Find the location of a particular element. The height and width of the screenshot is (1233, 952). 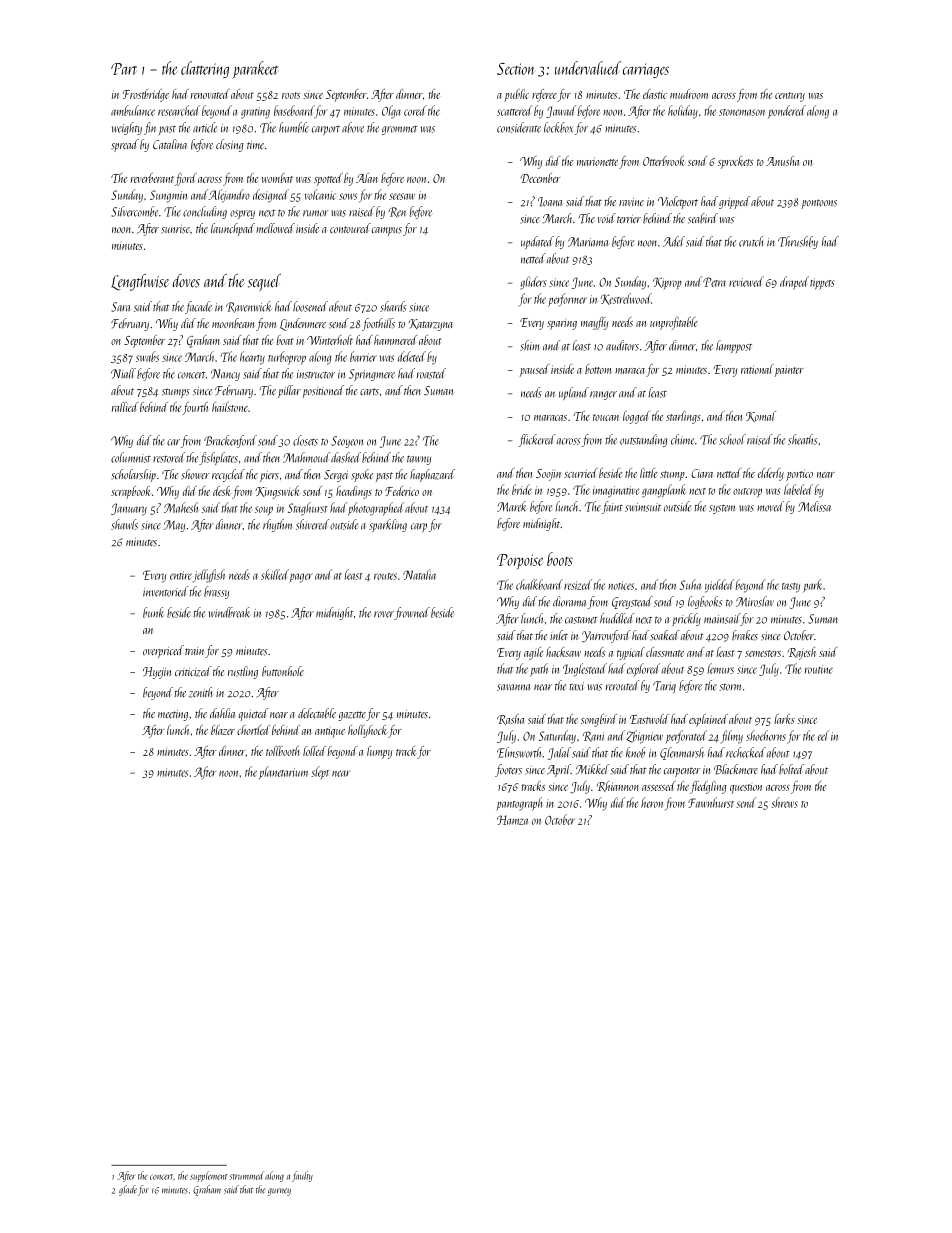

grommet is located at coordinates (400, 130).
